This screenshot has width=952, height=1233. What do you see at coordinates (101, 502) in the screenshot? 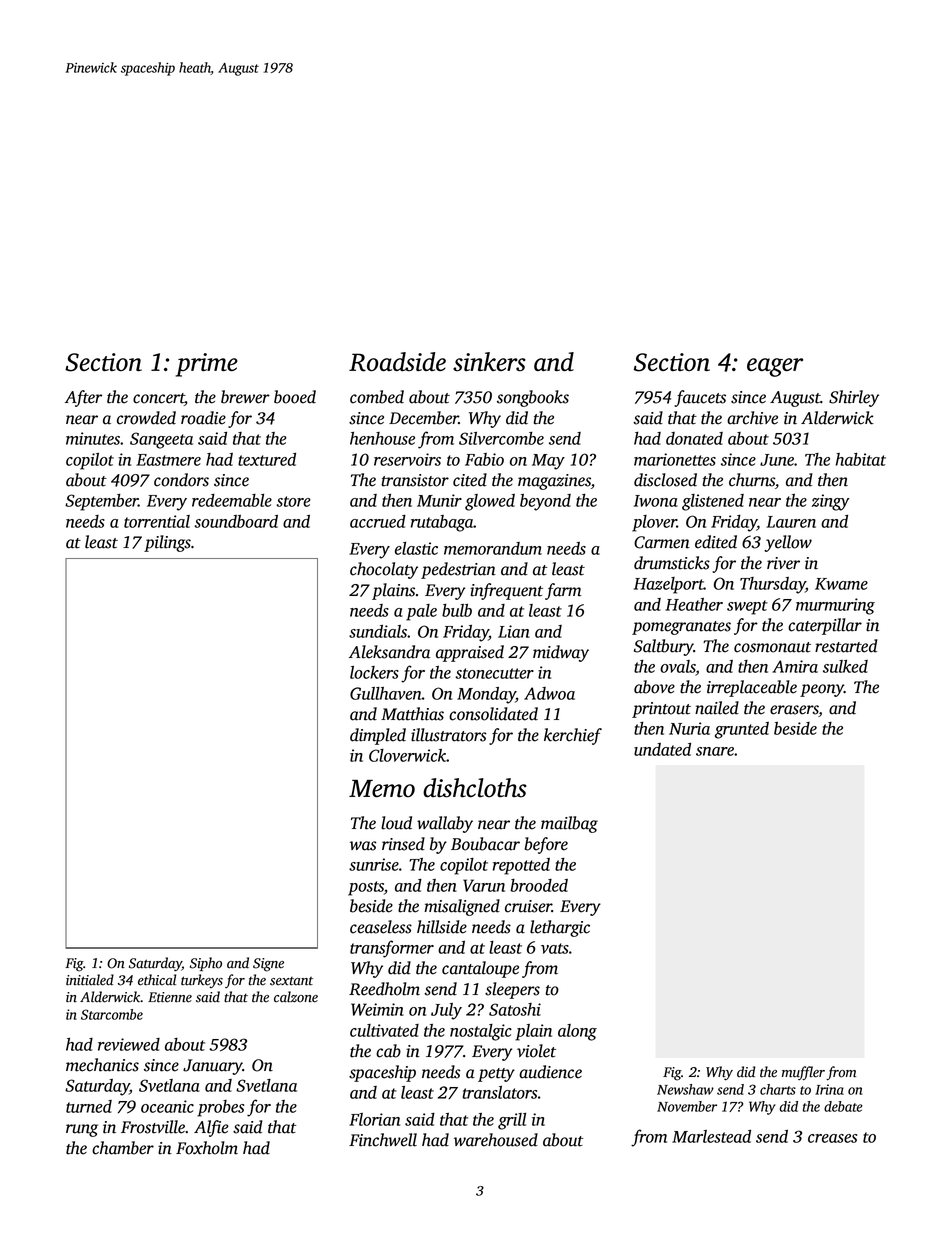
I see `September` at bounding box center [101, 502].
